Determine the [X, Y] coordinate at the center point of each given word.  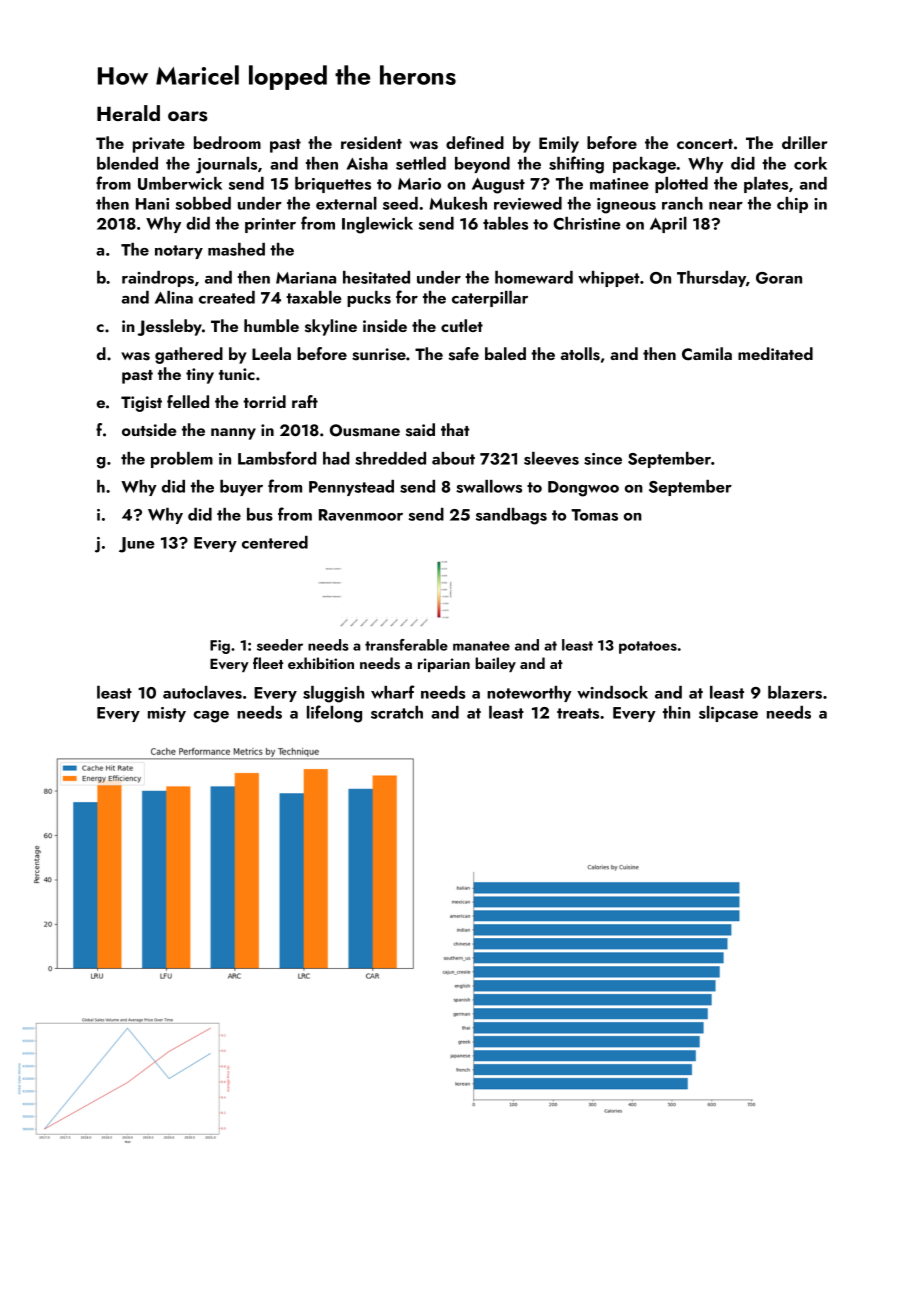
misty [167, 714]
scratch [397, 712]
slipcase [728, 714]
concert [705, 144]
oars [188, 116]
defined [475, 142]
